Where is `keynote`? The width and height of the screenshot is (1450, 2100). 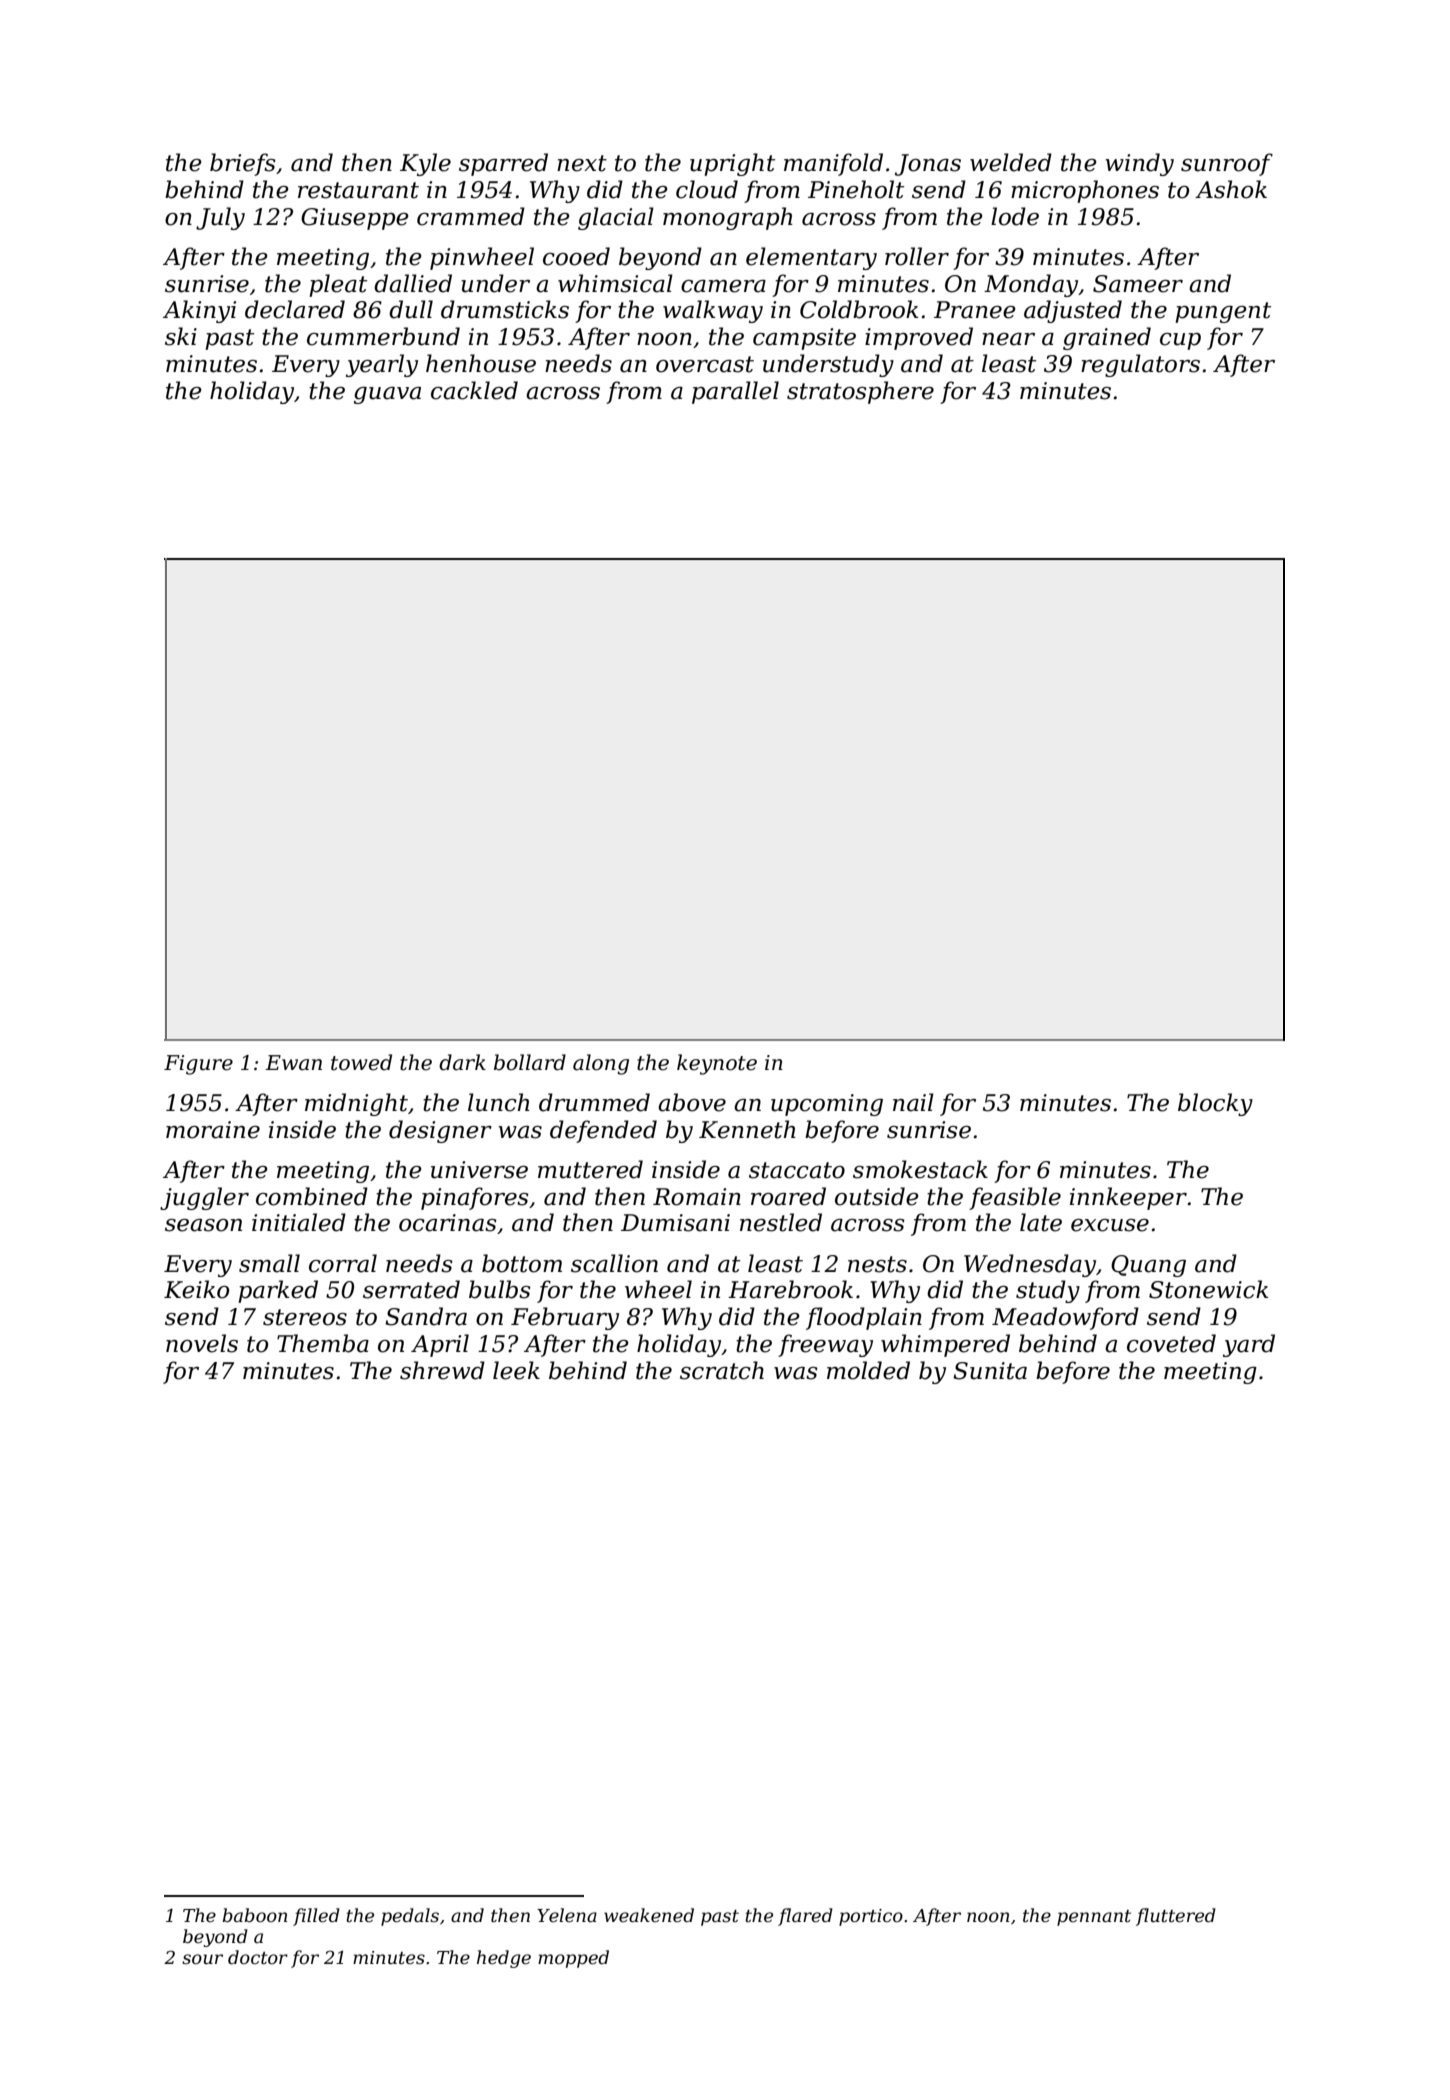
keynote is located at coordinates (717, 1064).
